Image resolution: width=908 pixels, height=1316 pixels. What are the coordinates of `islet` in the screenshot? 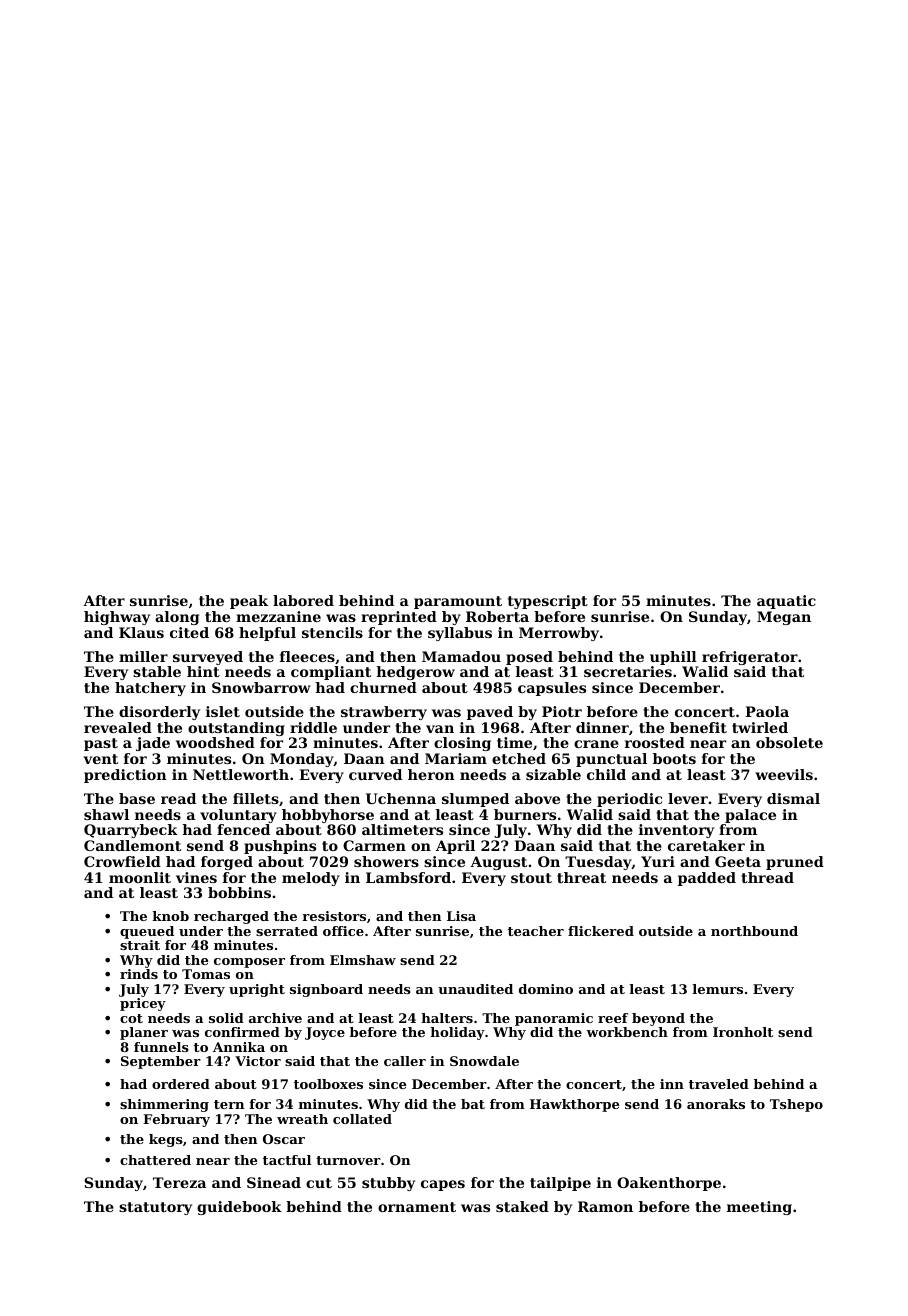 It's located at (223, 711).
